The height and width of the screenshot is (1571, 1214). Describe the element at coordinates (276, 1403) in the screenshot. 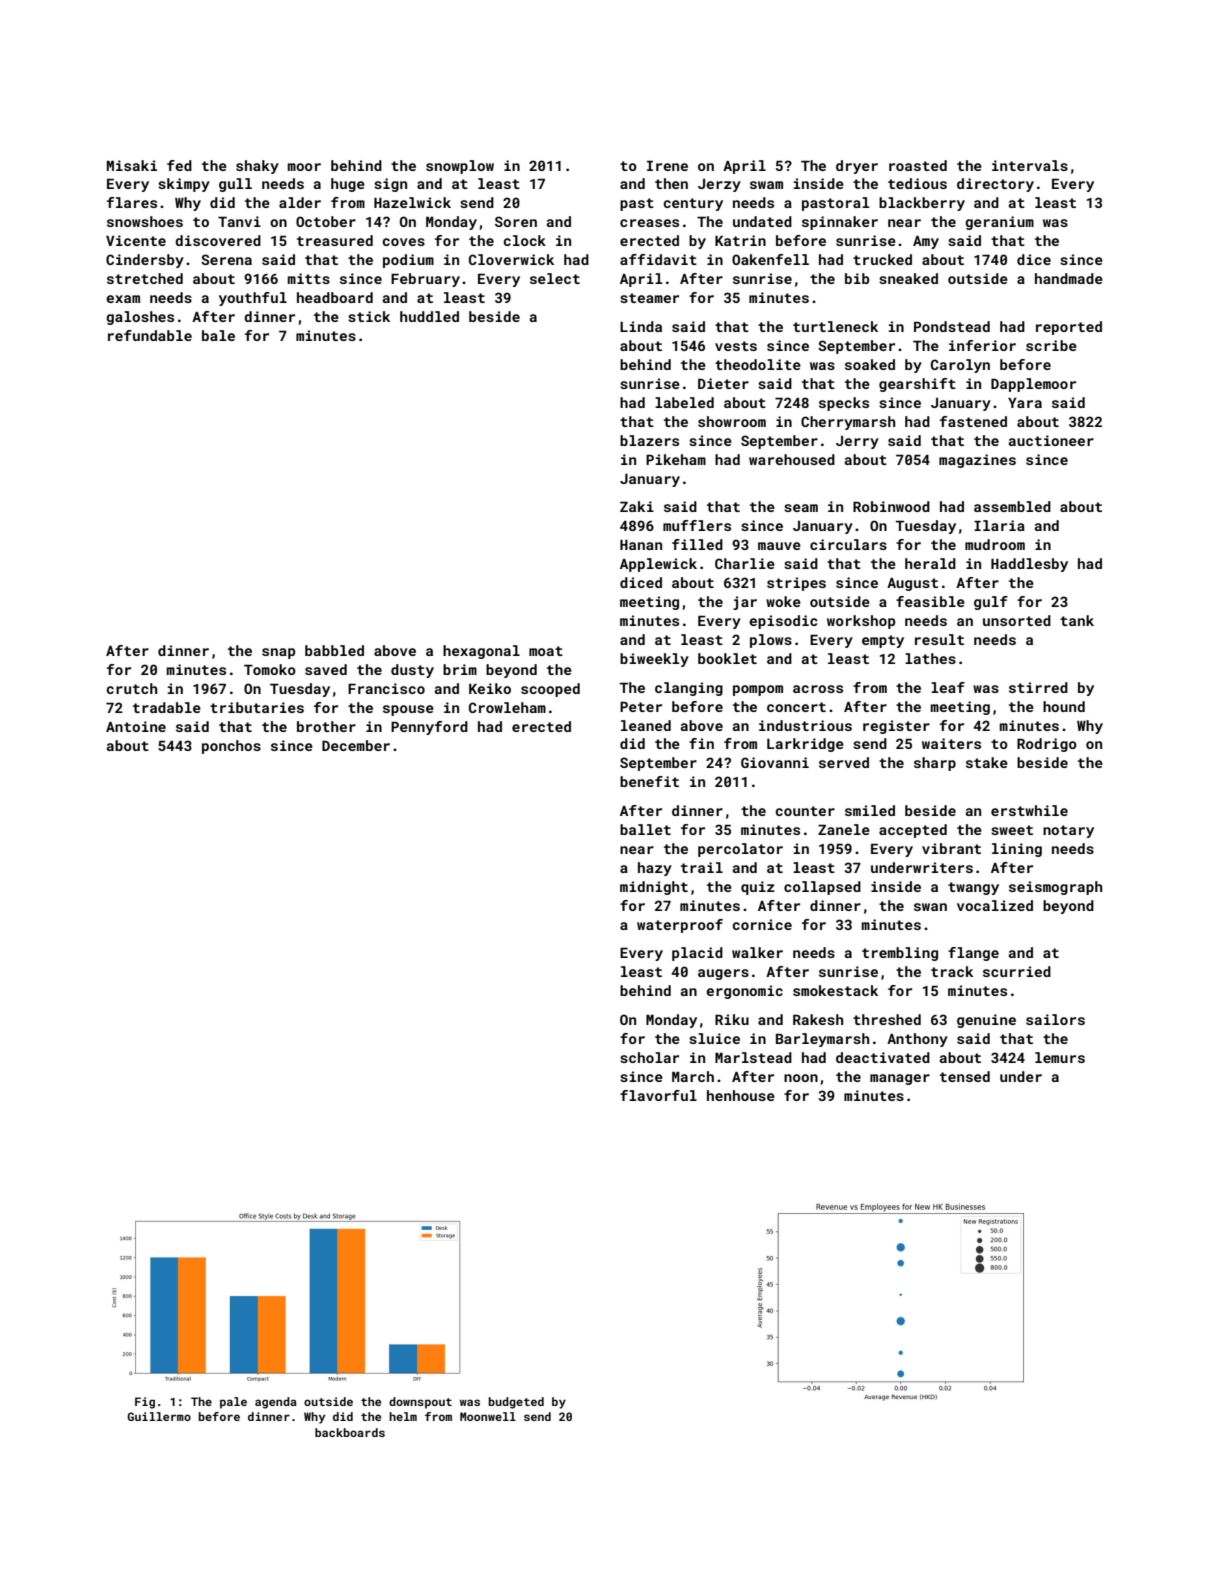

I see `agenda` at that location.
